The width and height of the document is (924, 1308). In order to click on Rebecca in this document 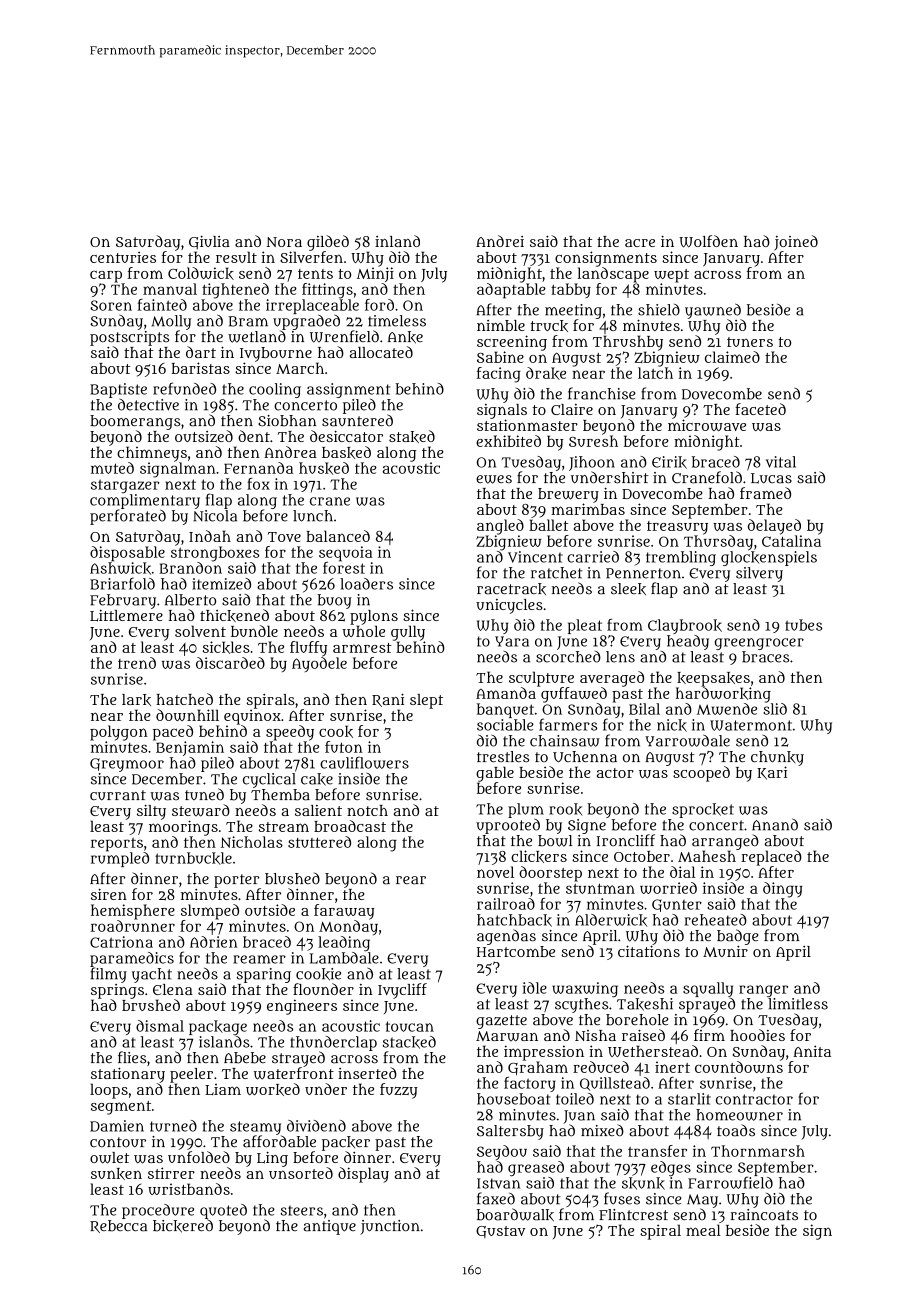, I will do `click(118, 1226)`.
